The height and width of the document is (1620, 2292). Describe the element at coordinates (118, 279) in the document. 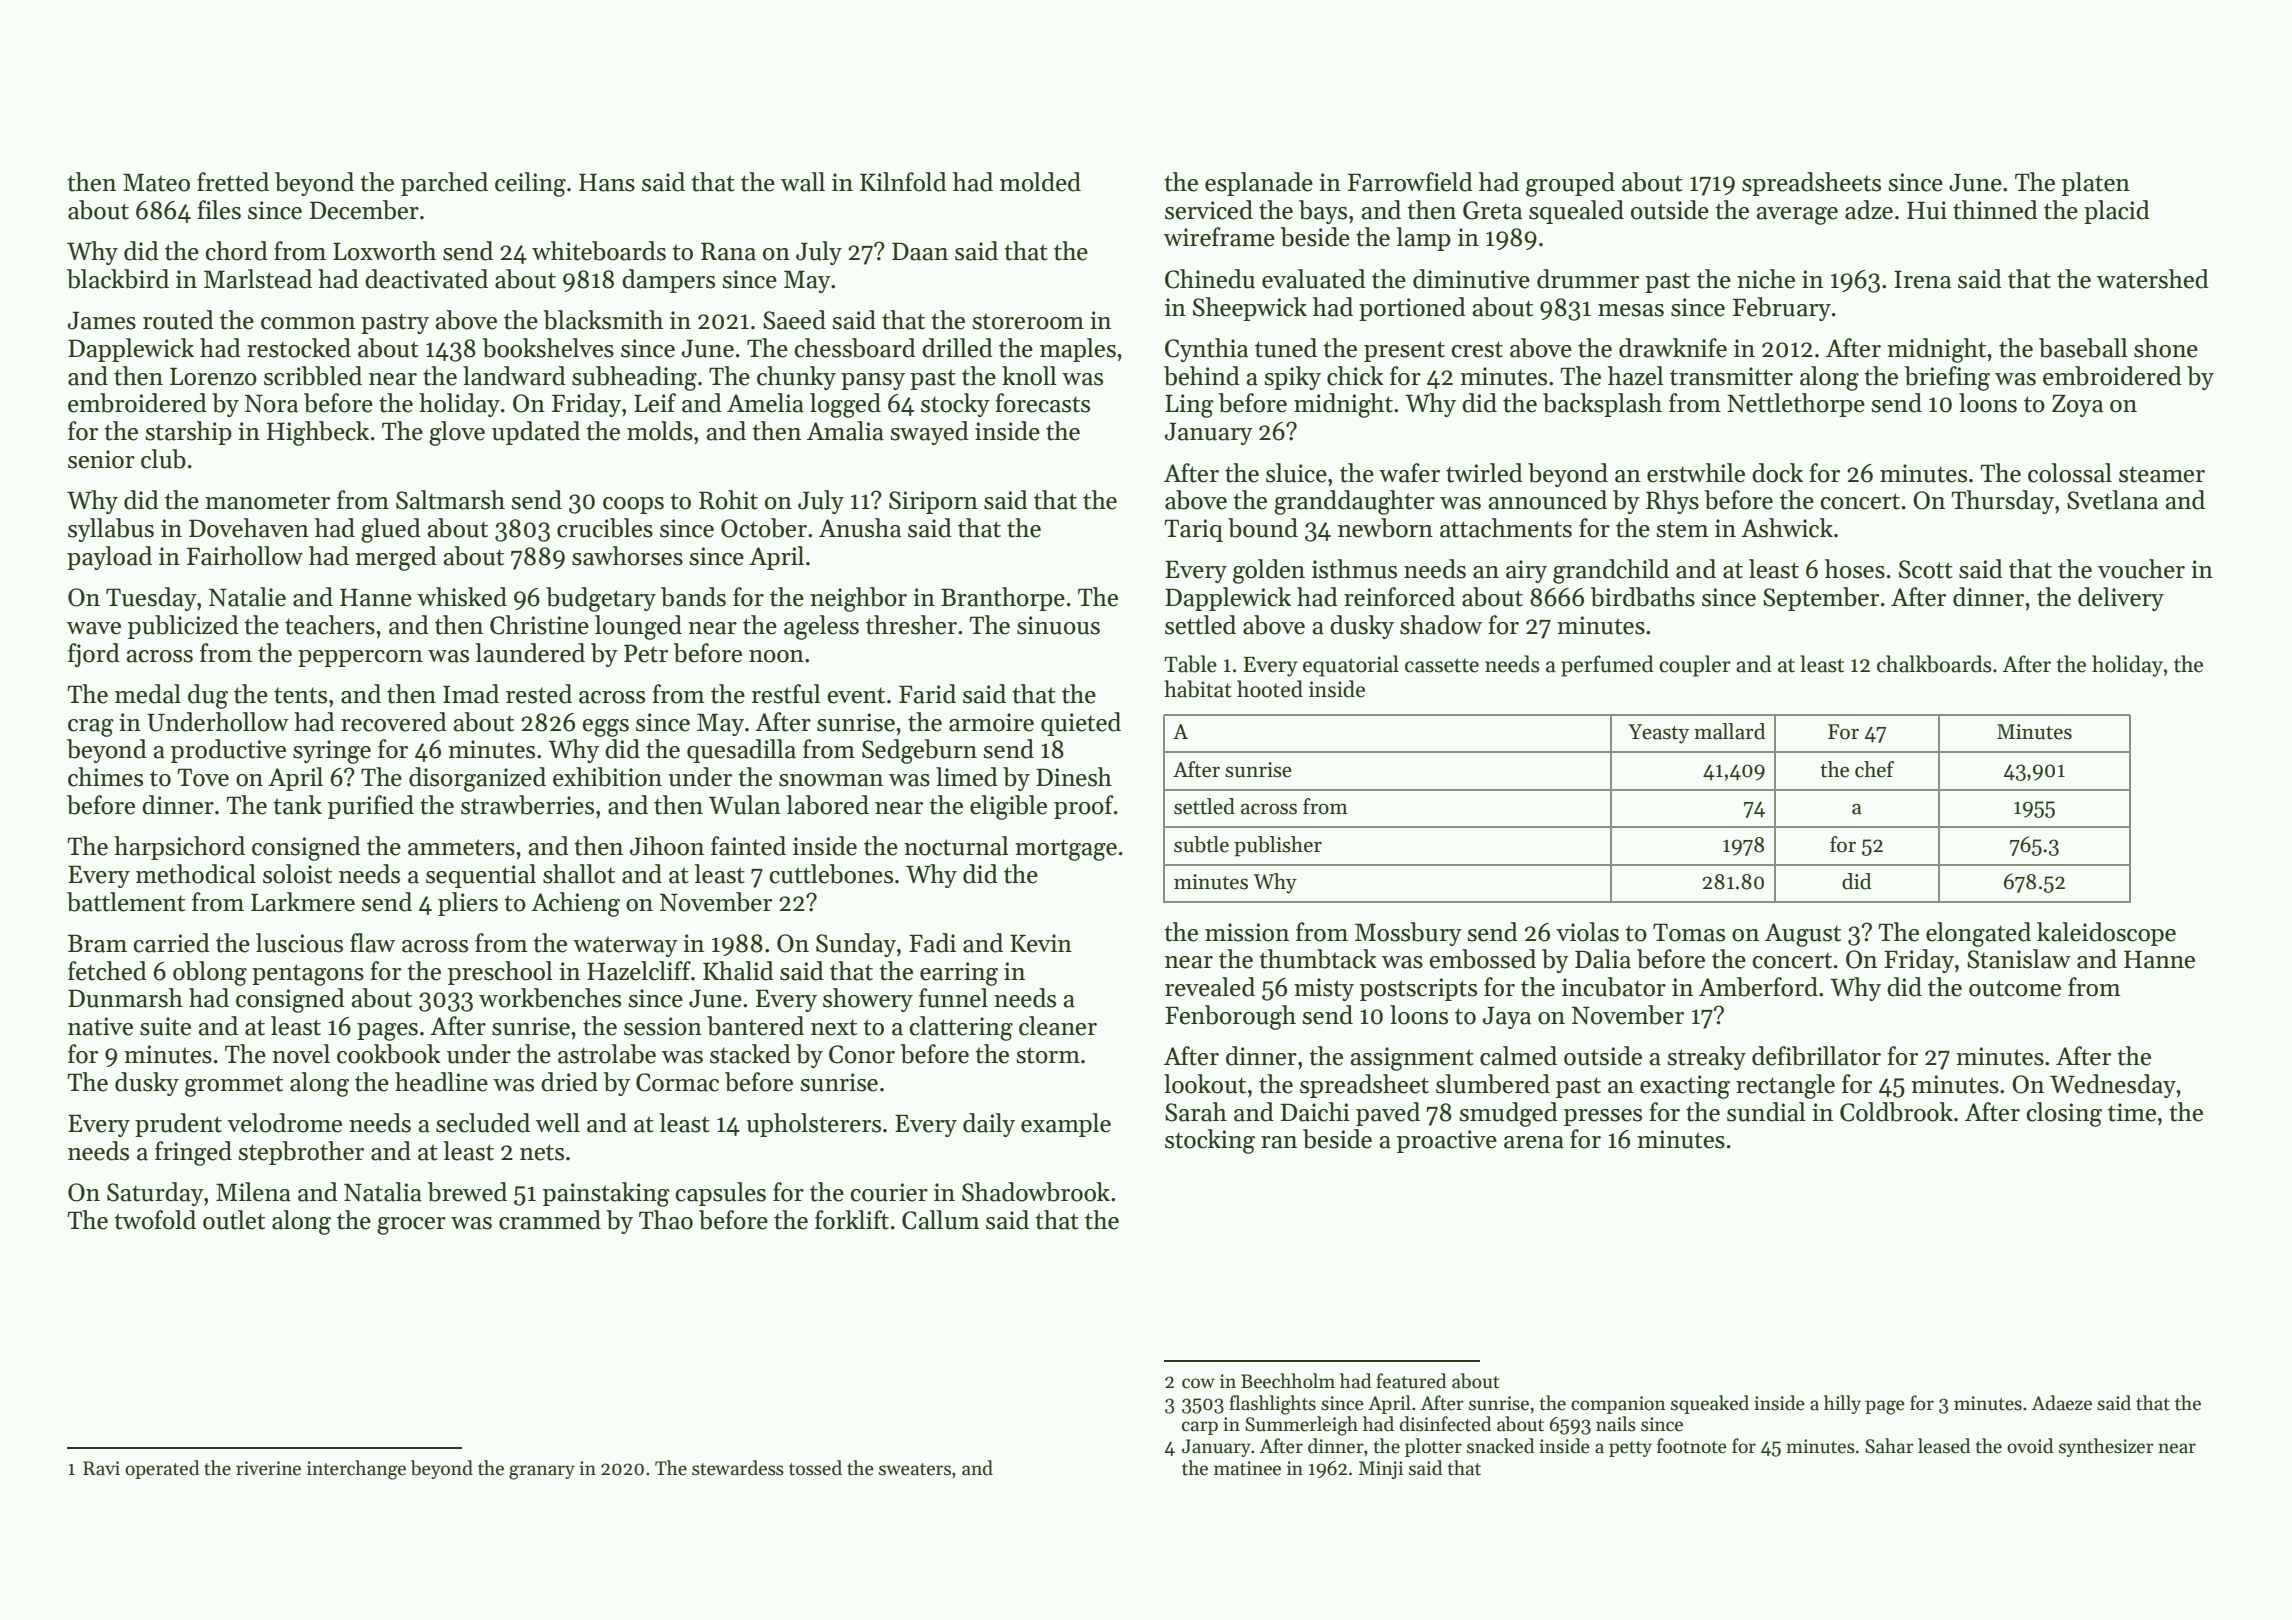

I see `blackbird` at that location.
